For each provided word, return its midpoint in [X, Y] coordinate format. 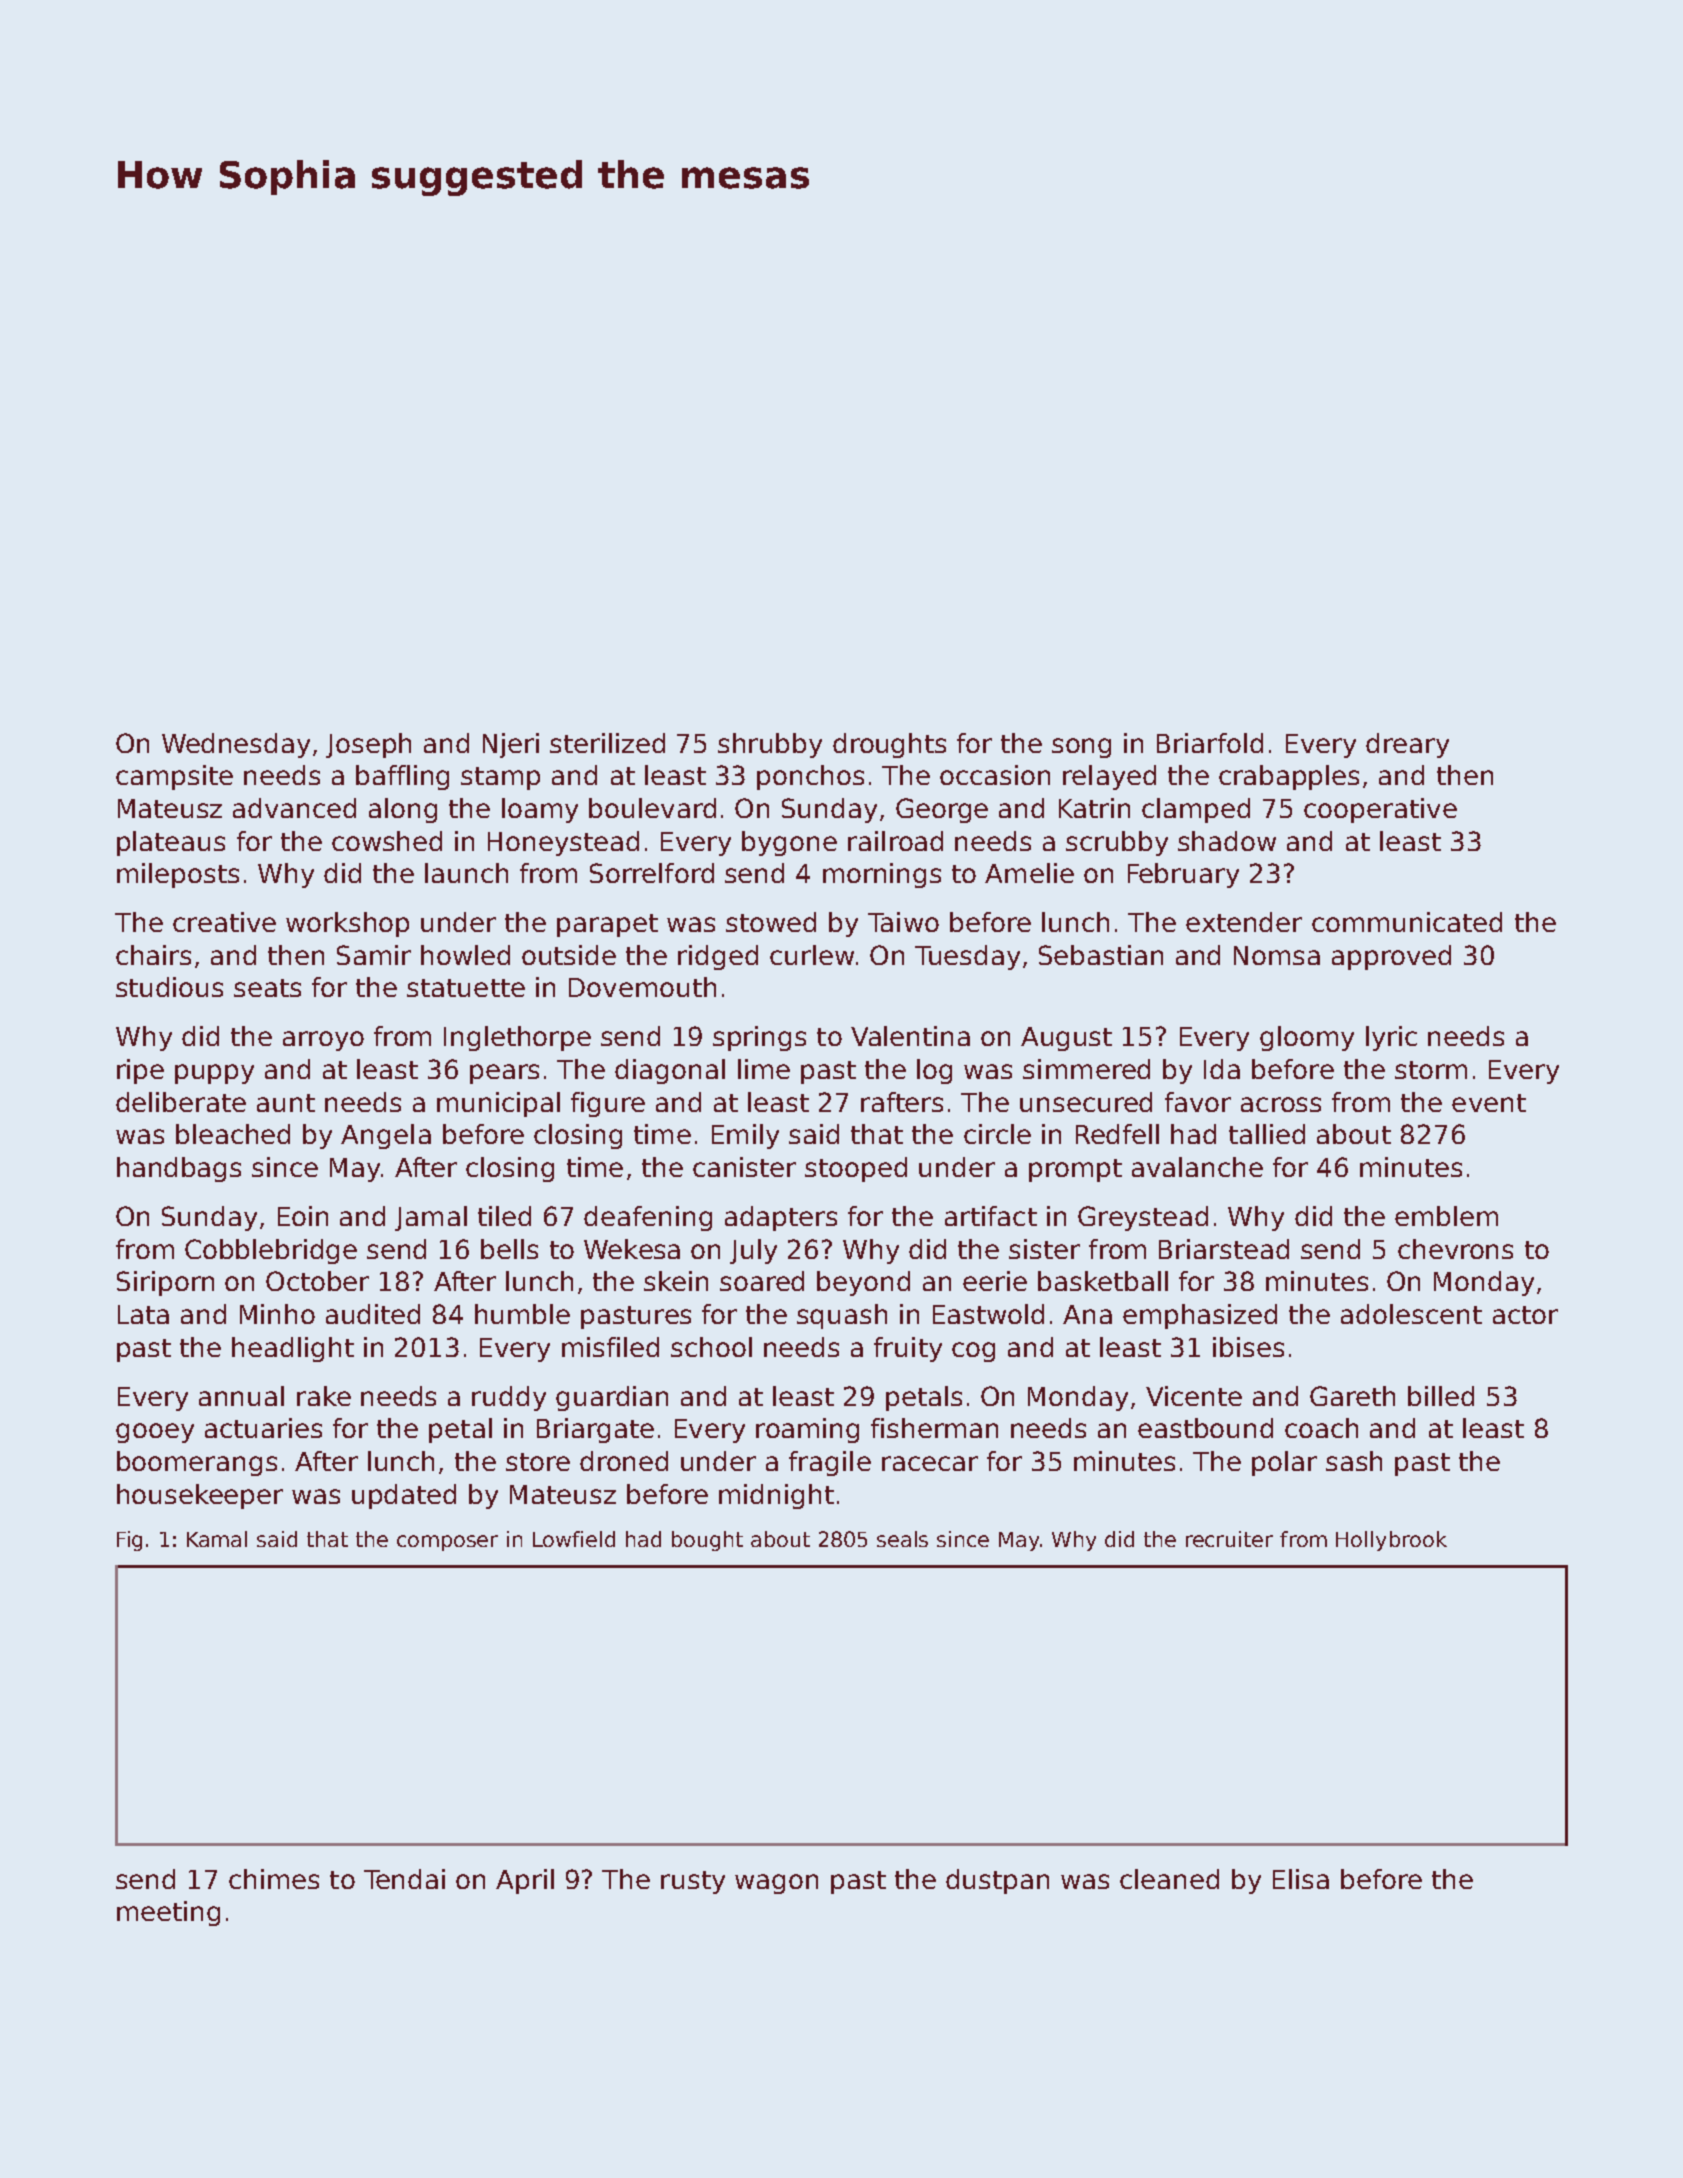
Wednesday [236, 745]
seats [267, 988]
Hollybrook [1391, 1541]
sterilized [607, 743]
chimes [274, 1879]
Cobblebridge [271, 1251]
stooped [856, 1169]
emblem [1446, 1216]
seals [902, 1539]
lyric [1391, 1038]
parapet [607, 925]
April [525, 1881]
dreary [1407, 745]
